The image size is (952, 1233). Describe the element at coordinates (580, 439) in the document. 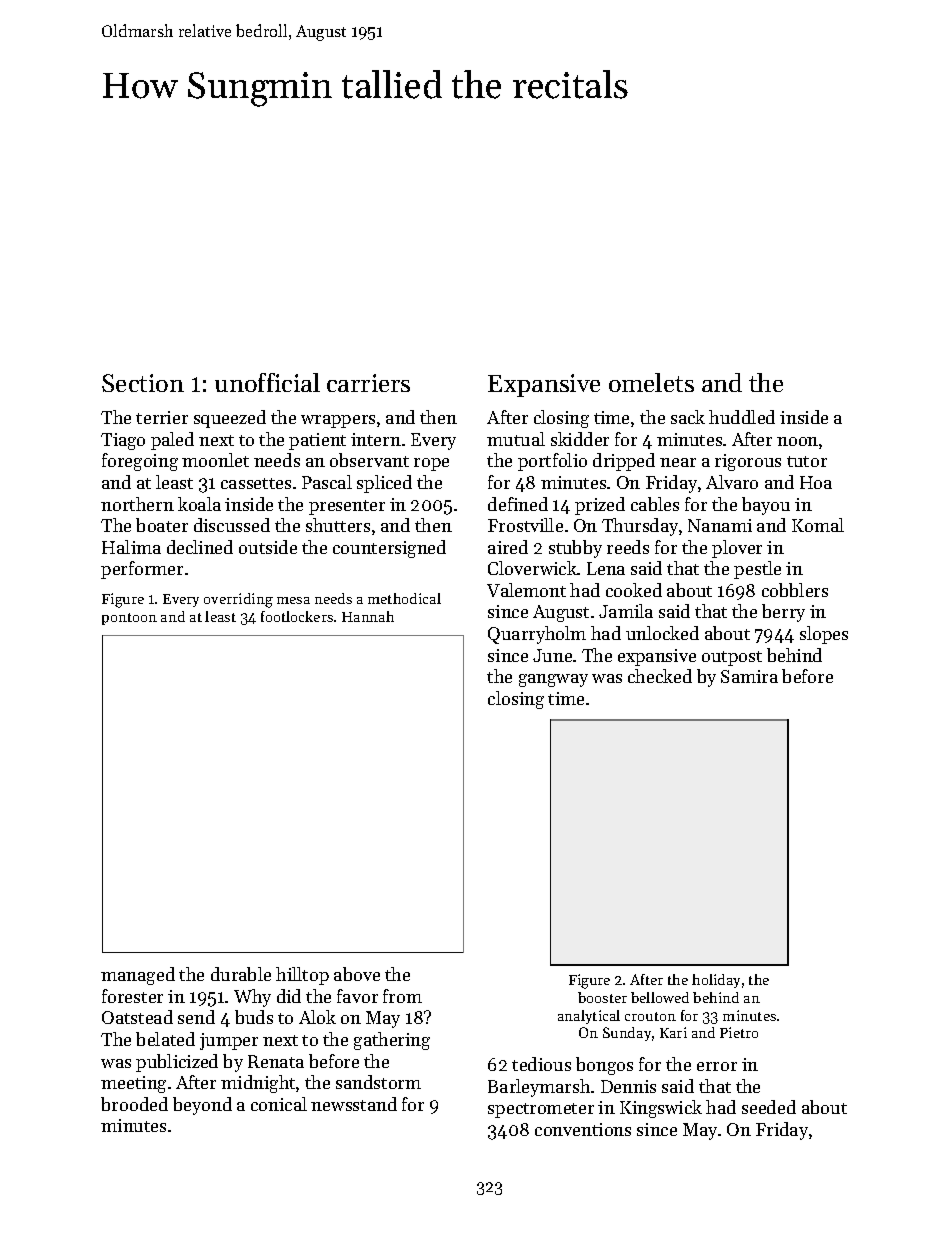

I see `skidder` at that location.
